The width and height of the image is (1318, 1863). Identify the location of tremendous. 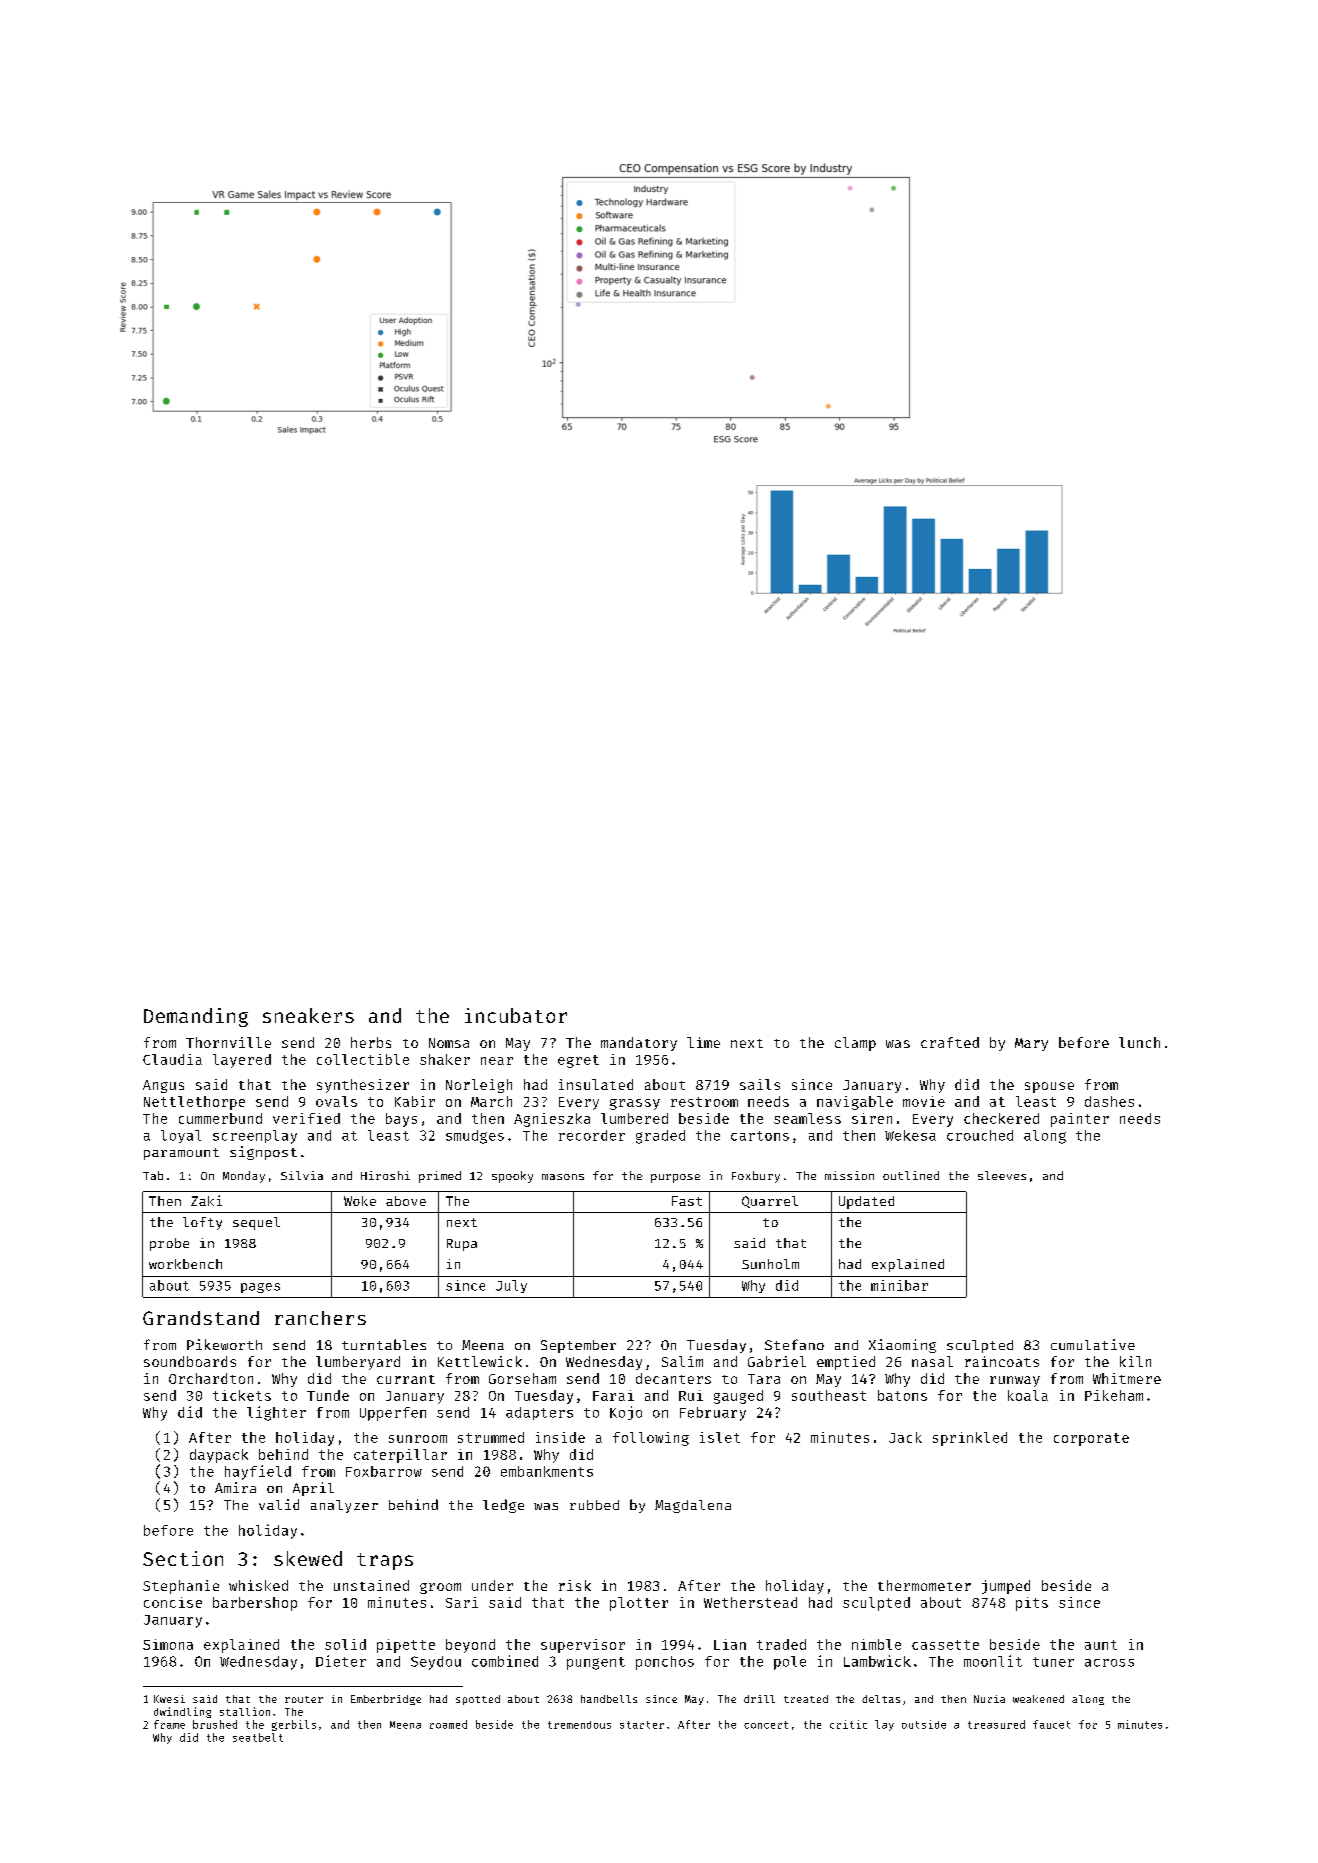
(579, 1725).
